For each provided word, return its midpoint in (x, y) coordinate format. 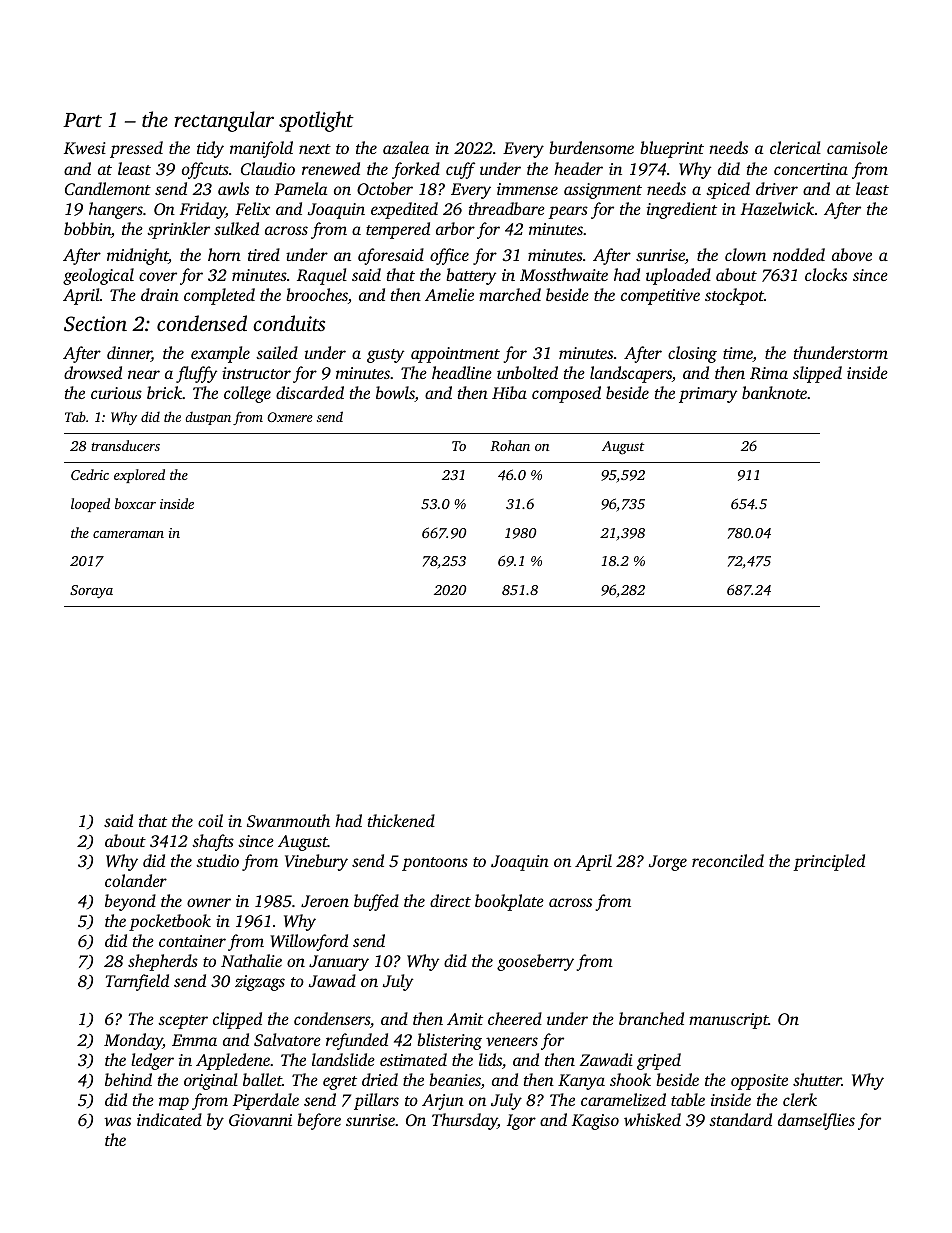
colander (136, 880)
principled (829, 862)
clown (745, 254)
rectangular (224, 121)
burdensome (591, 147)
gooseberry (535, 962)
